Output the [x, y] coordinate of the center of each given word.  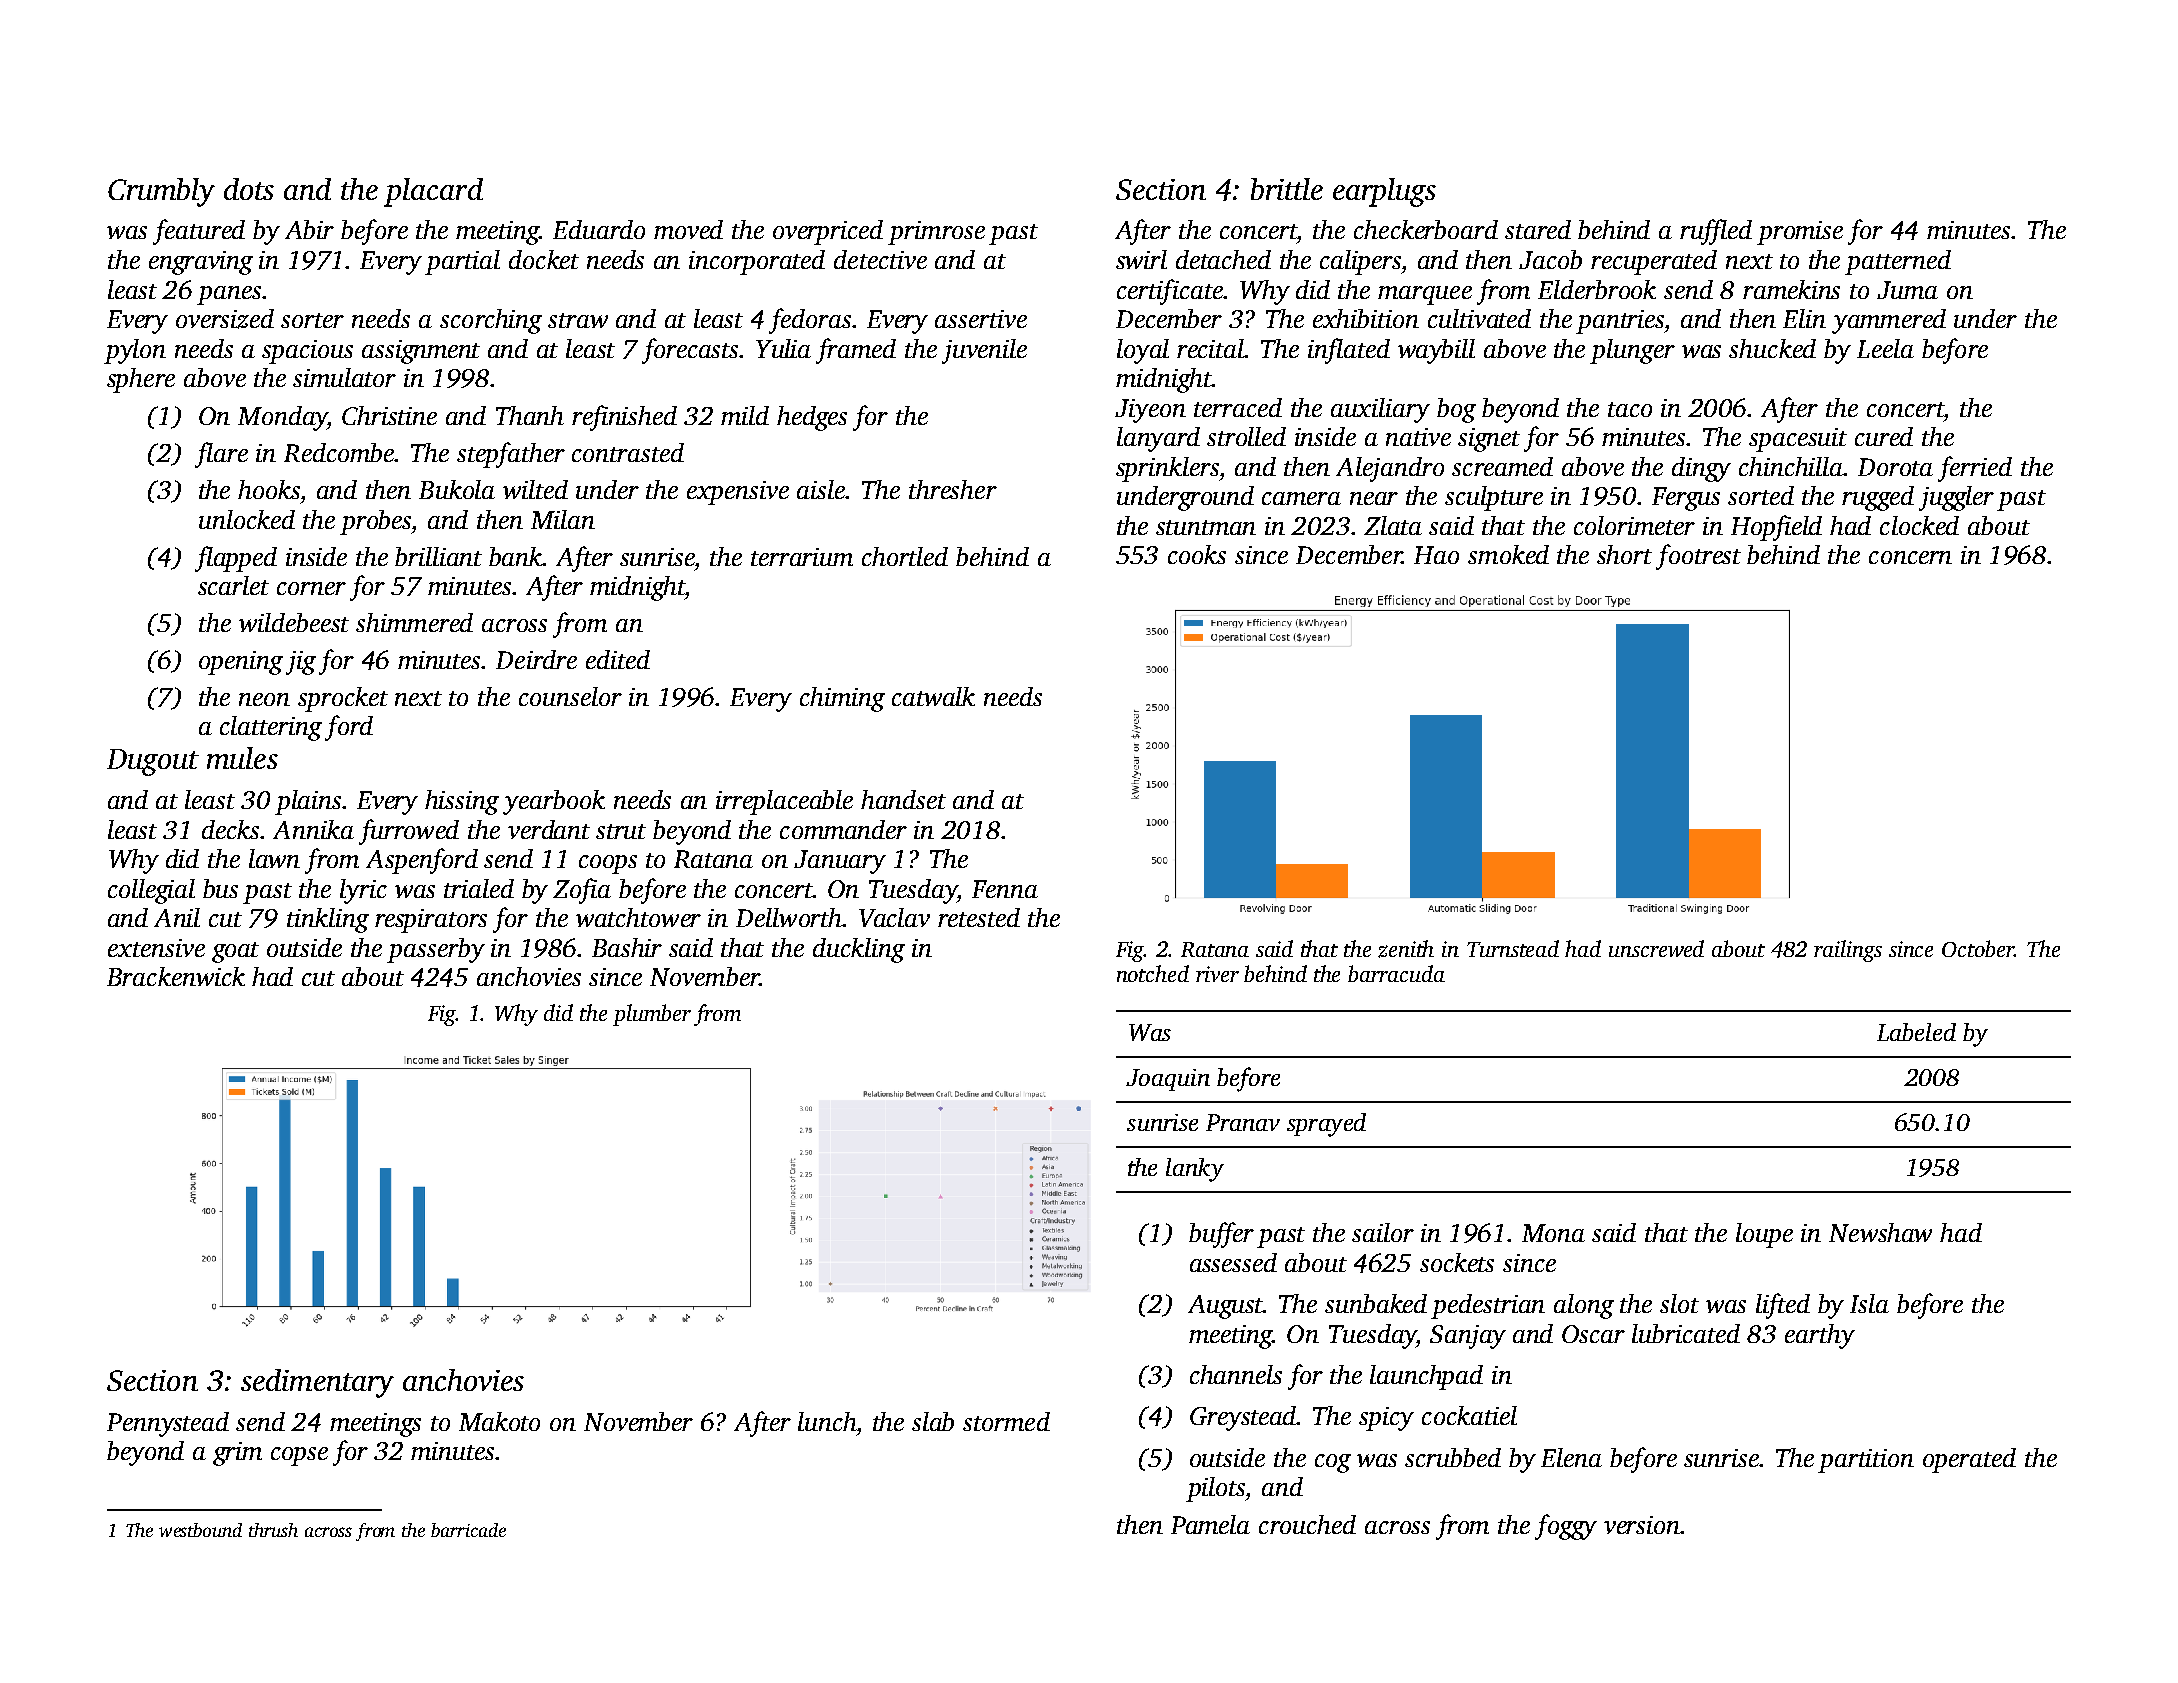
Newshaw [1880, 1232]
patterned [1898, 262]
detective [880, 259]
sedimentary [317, 1383]
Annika [313, 829]
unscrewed [1656, 948]
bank [516, 556]
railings [1848, 951]
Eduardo [599, 229]
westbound [200, 1530]
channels [1236, 1374]
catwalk [933, 696]
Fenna [1005, 889]
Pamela [1210, 1524]
